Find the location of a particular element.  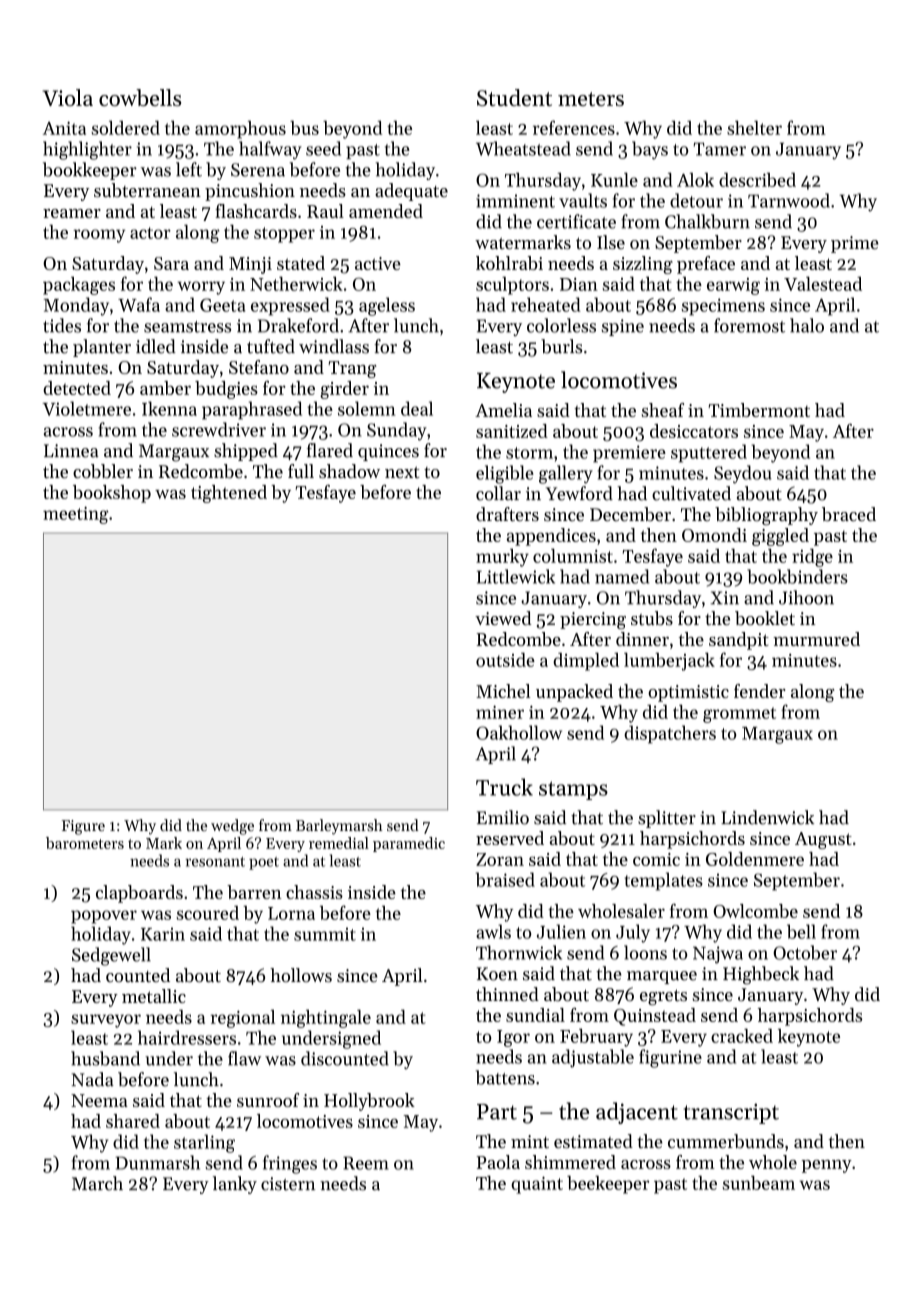

shelter is located at coordinates (754, 127).
